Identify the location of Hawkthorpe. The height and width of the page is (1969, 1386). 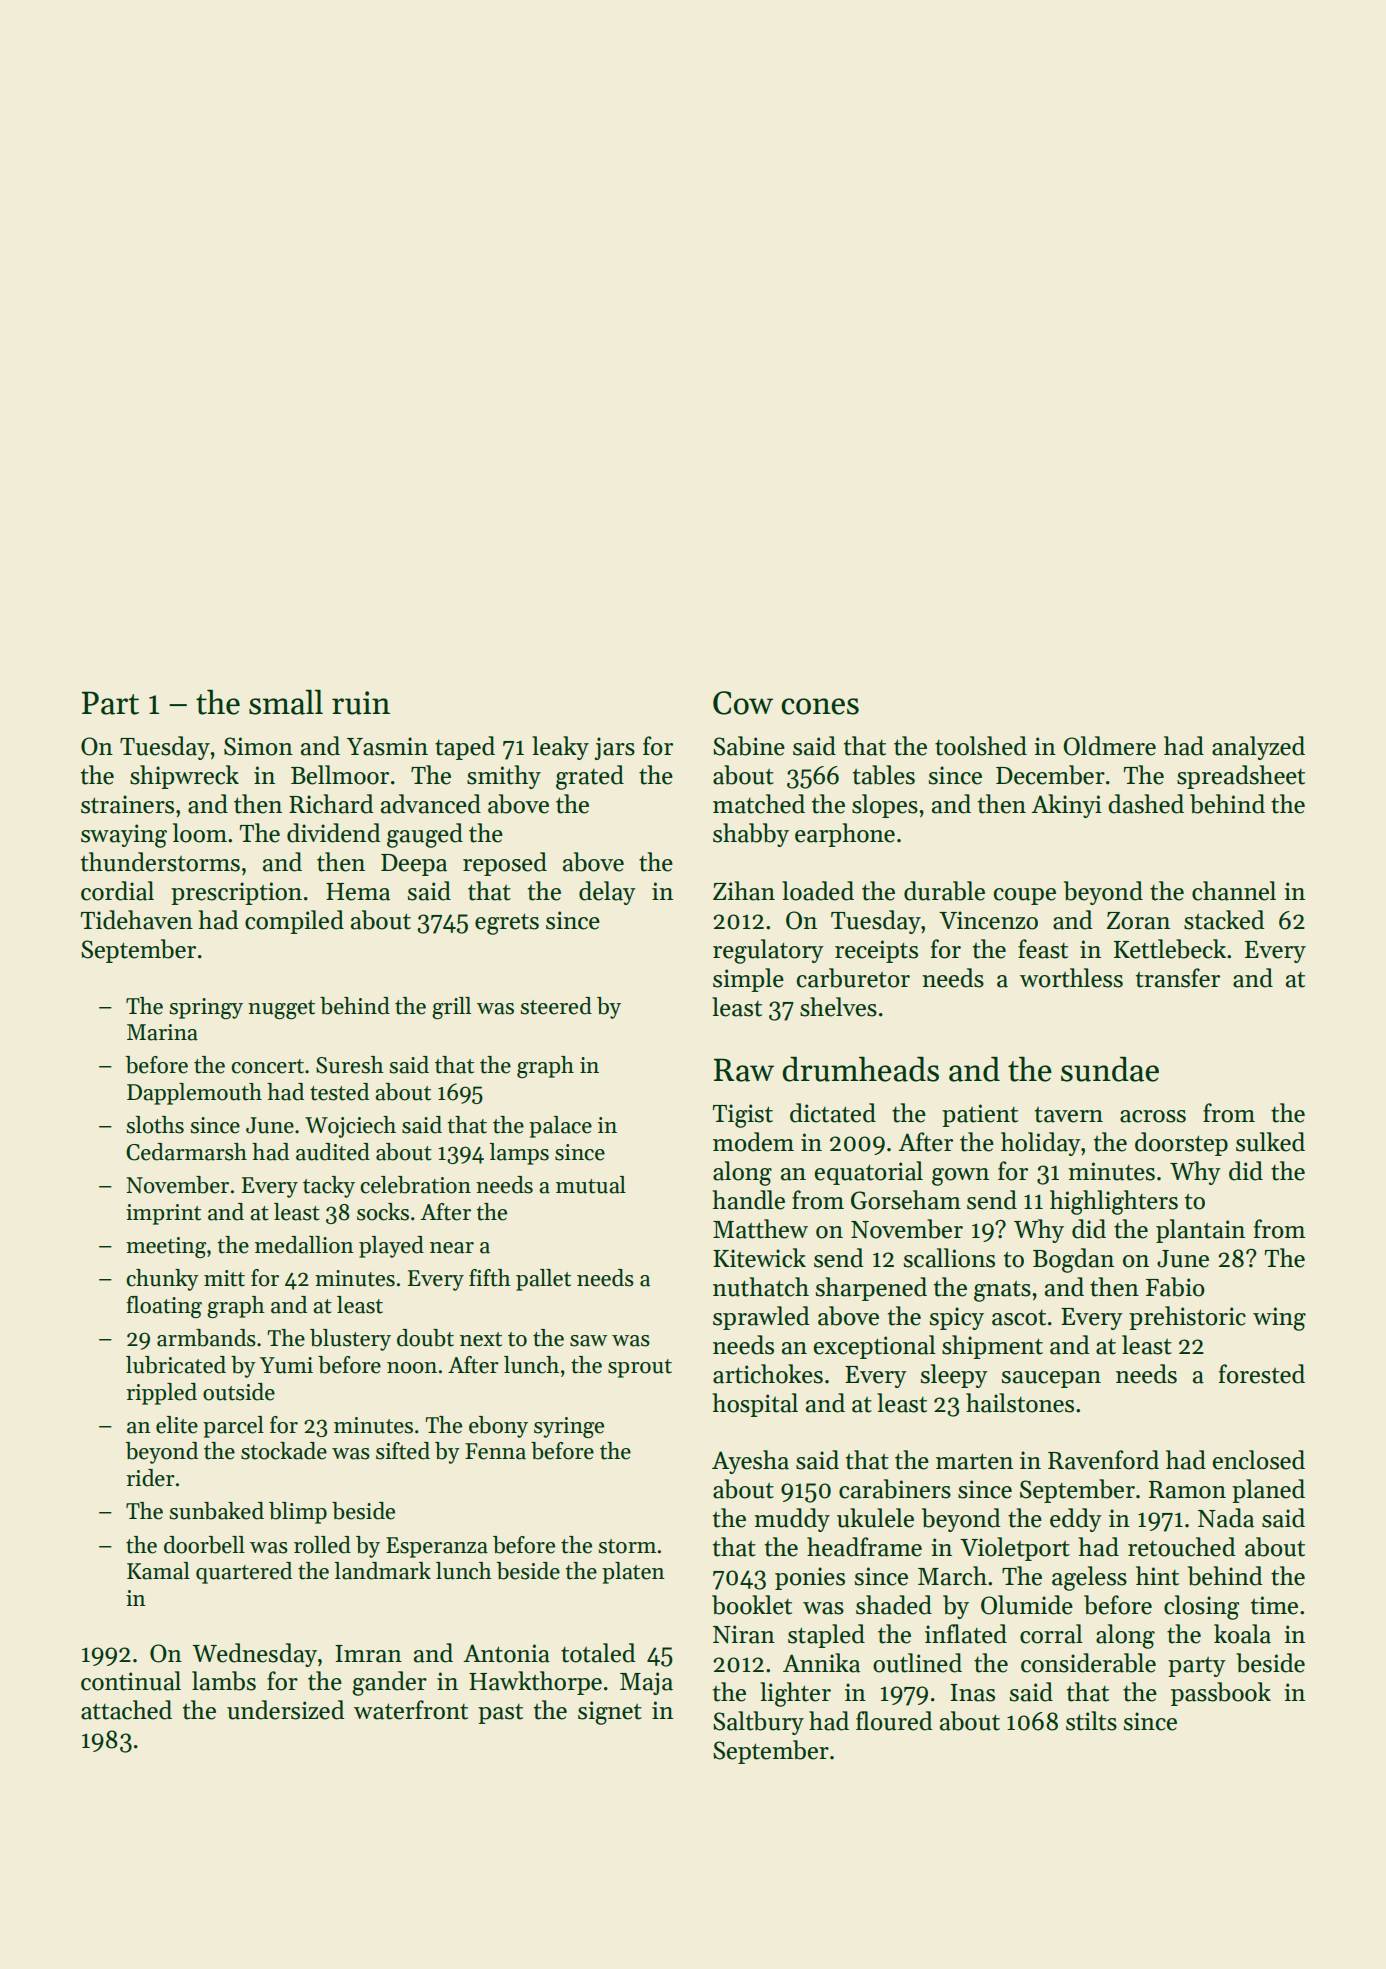
(535, 1683).
